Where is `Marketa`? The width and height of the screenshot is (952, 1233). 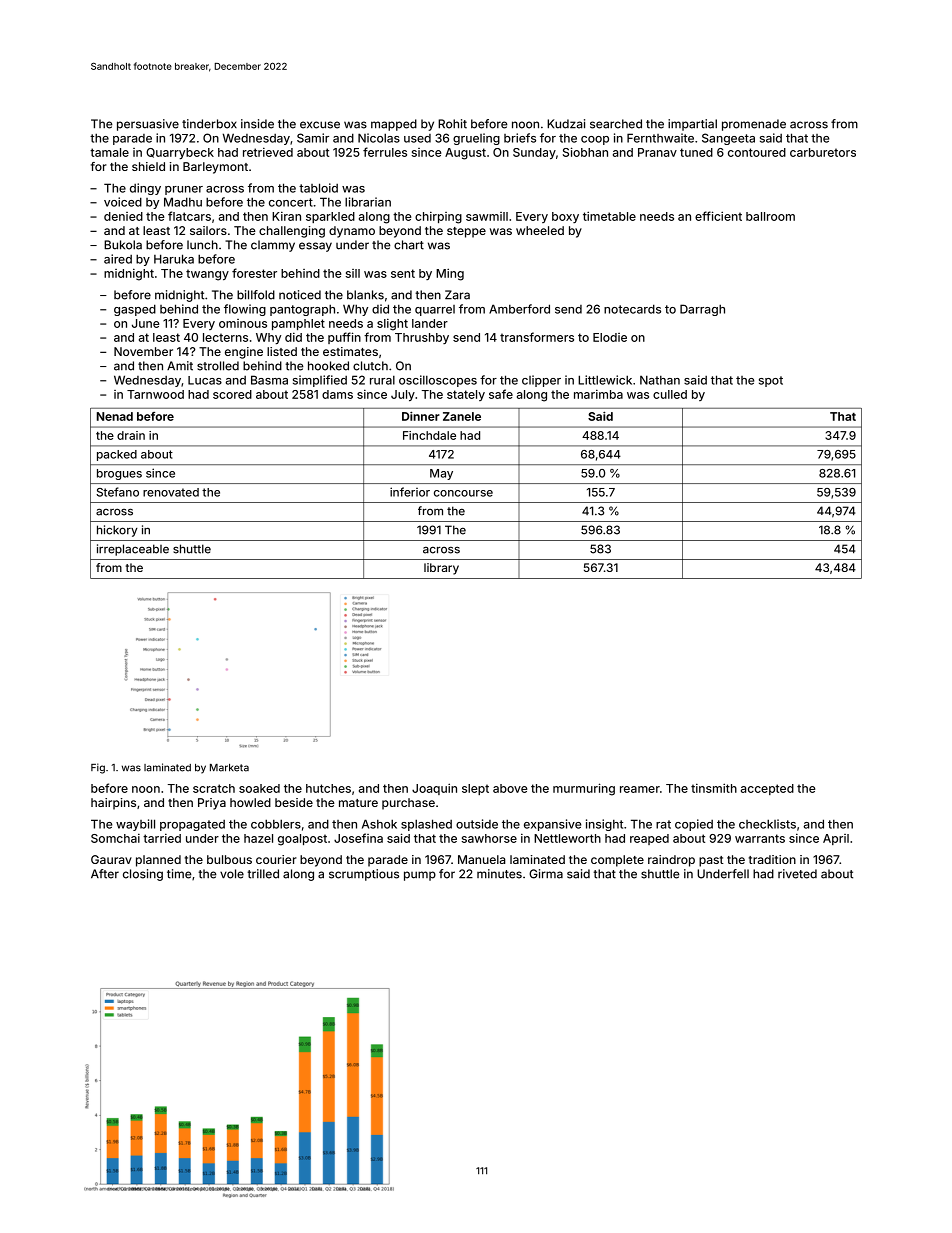
Marketa is located at coordinates (229, 768).
